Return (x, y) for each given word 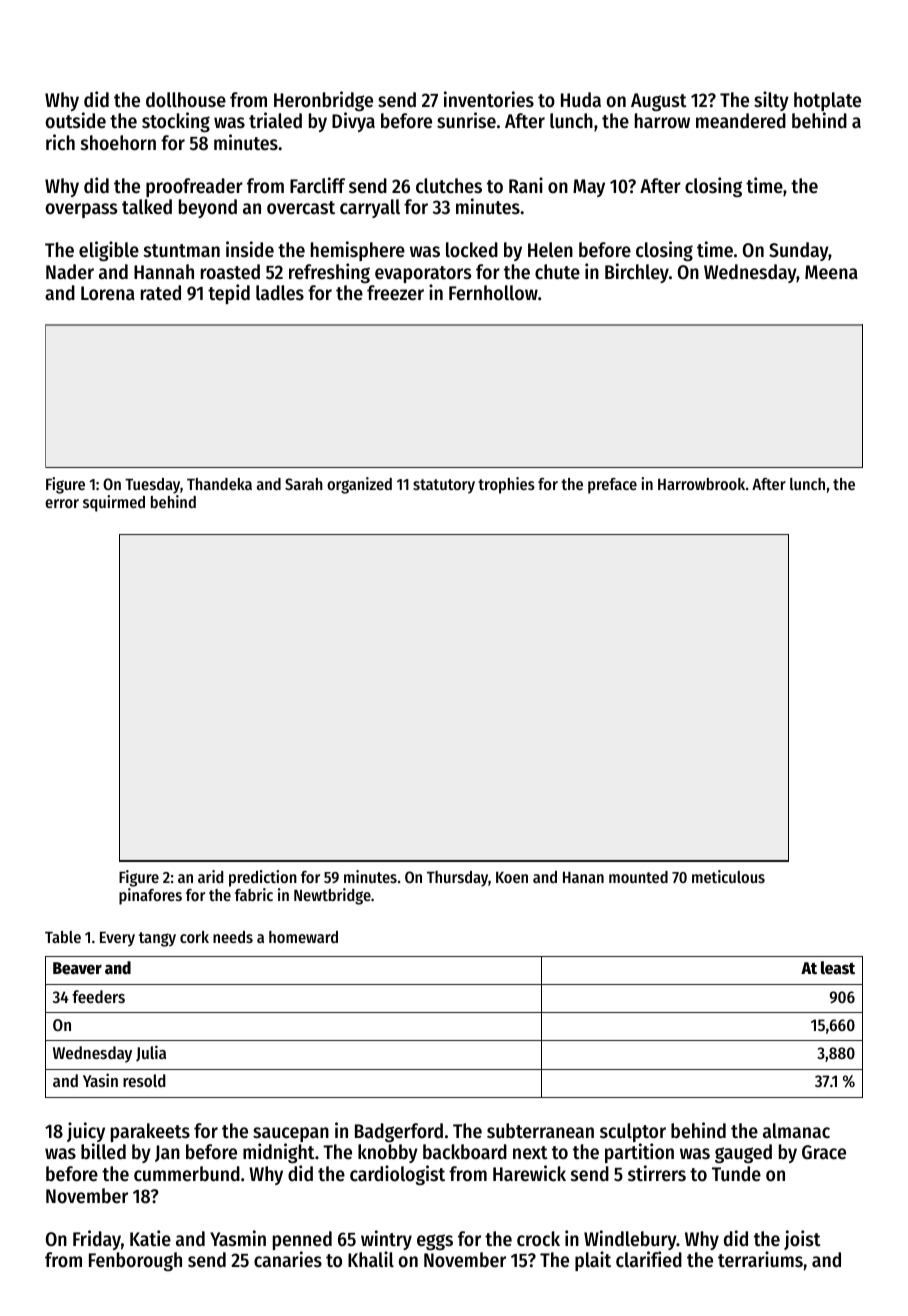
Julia (151, 1053)
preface (612, 486)
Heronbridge (323, 101)
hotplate (827, 101)
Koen (512, 877)
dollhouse (186, 100)
